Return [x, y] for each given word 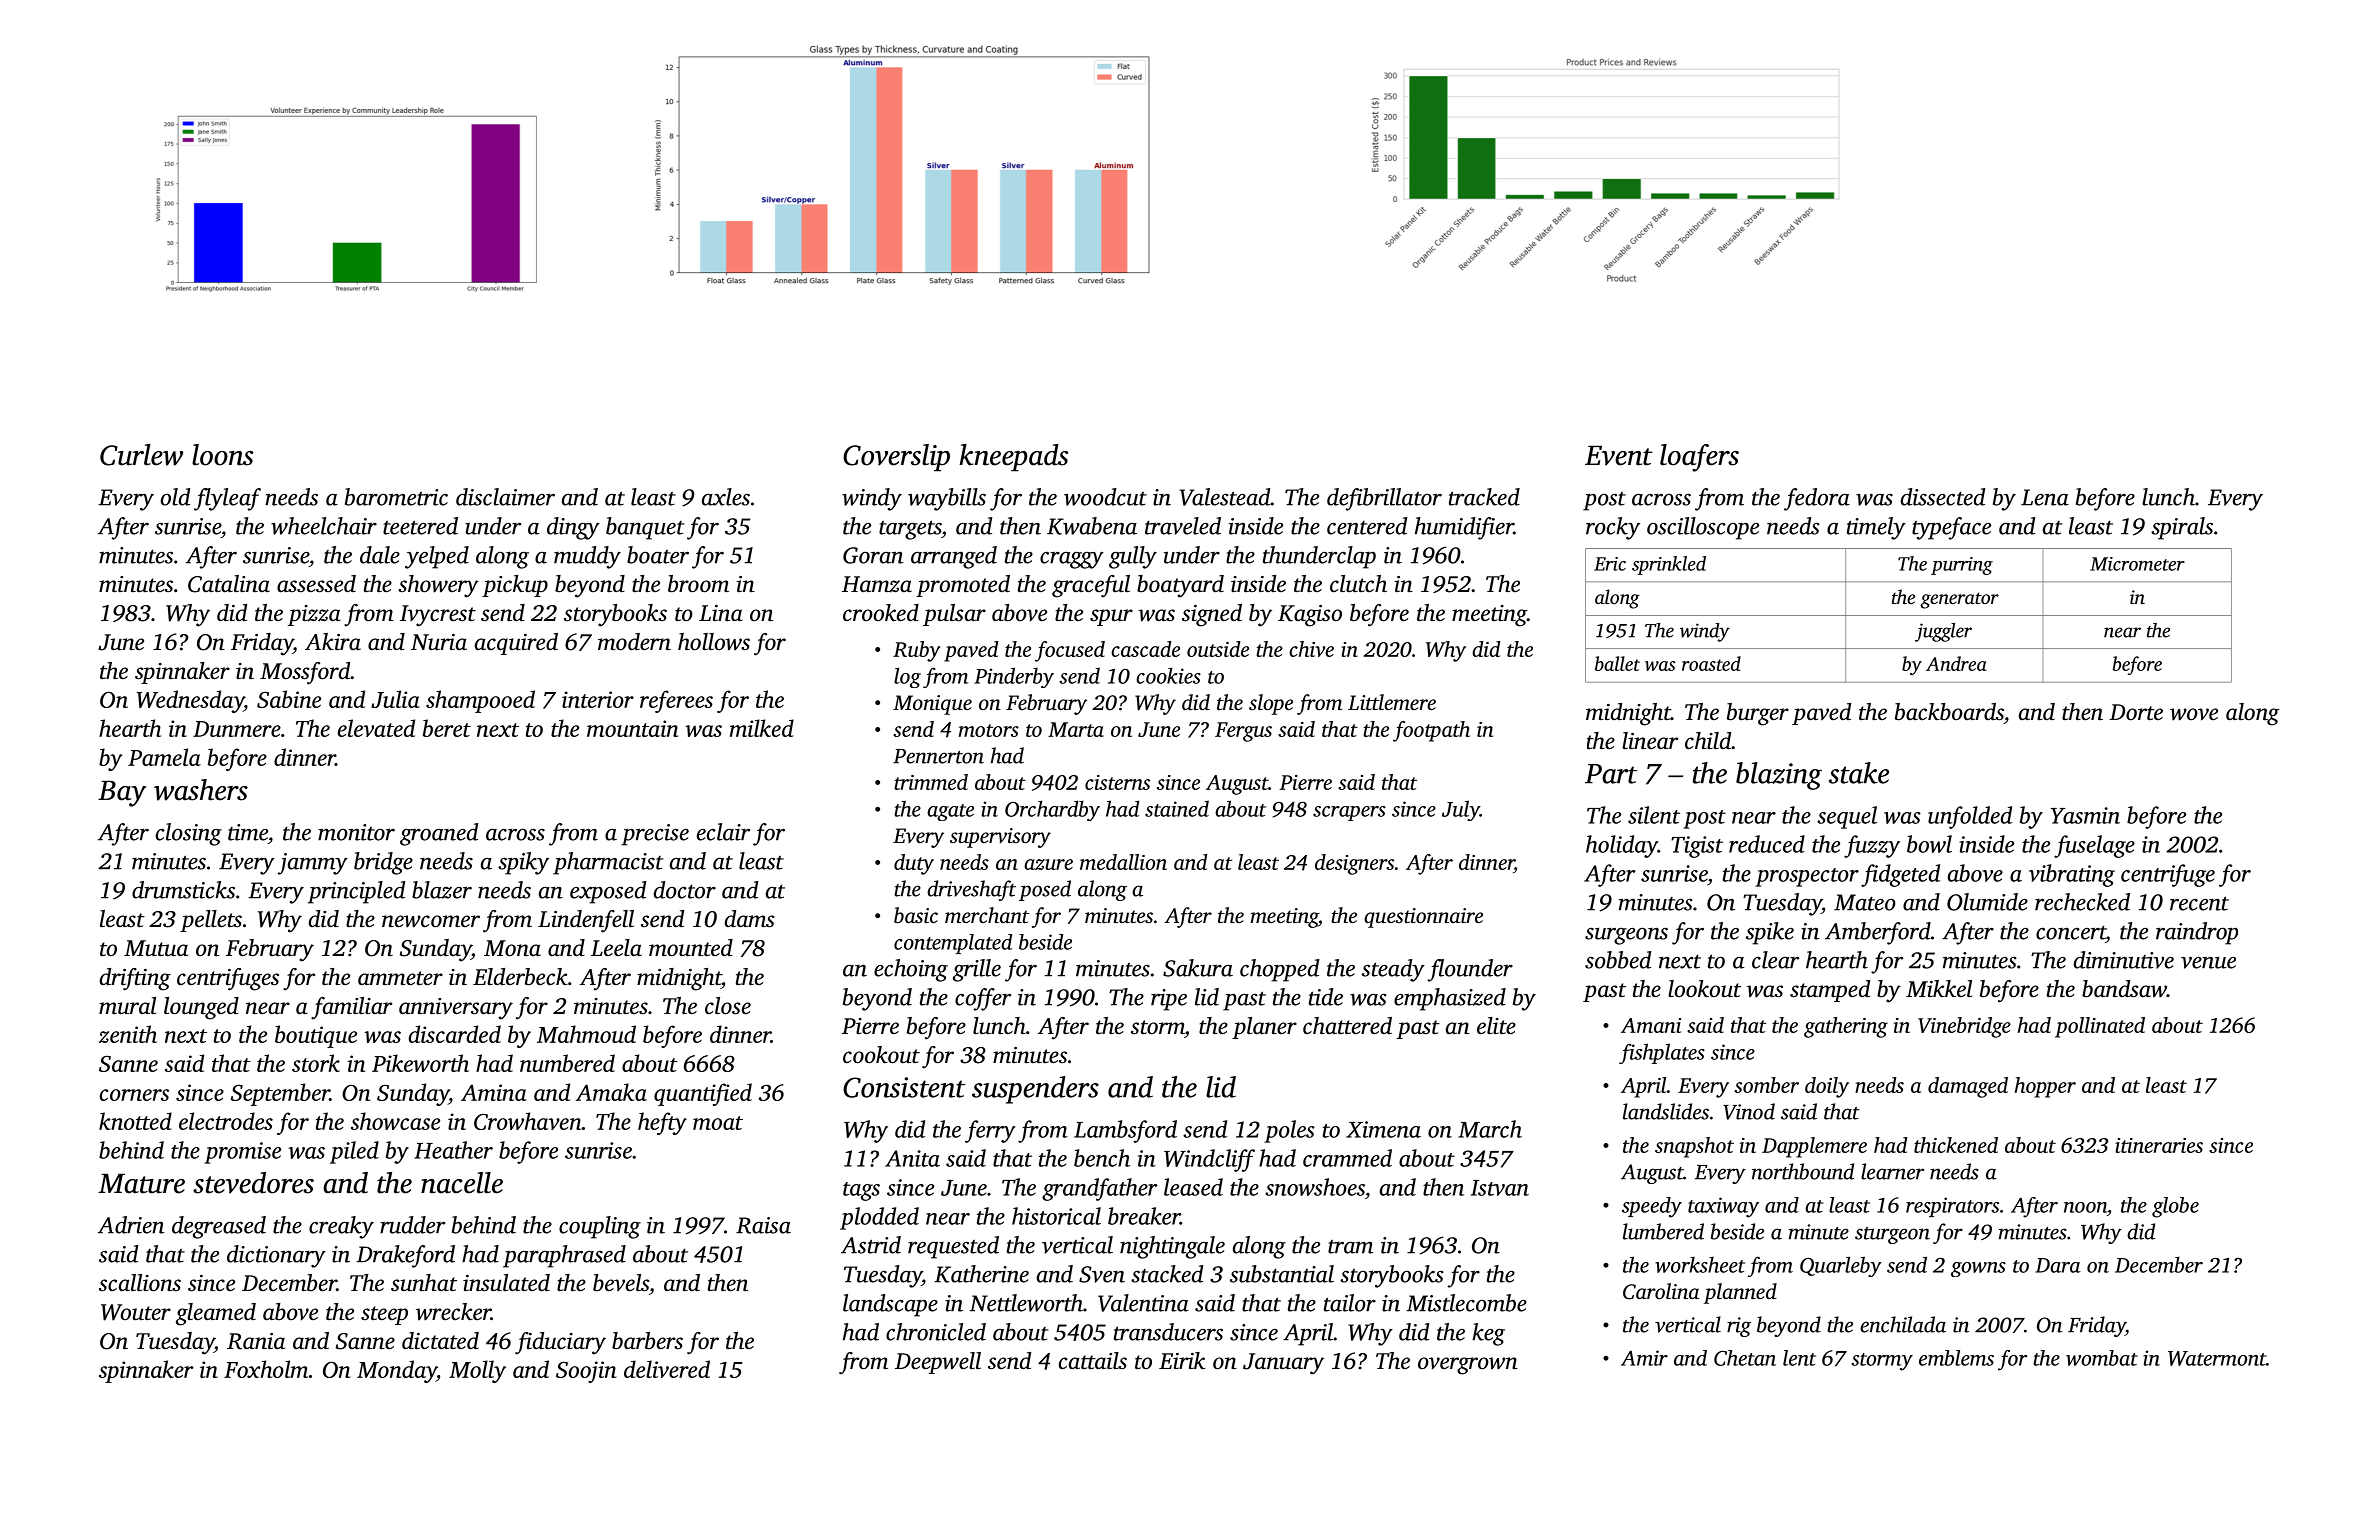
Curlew [141, 455]
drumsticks [183, 890]
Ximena [1383, 1129]
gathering [1846, 1027]
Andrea [1956, 663]
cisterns [1117, 782]
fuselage [2094, 846]
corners [134, 1095]
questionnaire [1423, 918]
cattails [1093, 1361]
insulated [506, 1283]
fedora [1817, 499]
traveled [1183, 526]
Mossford [305, 673]
